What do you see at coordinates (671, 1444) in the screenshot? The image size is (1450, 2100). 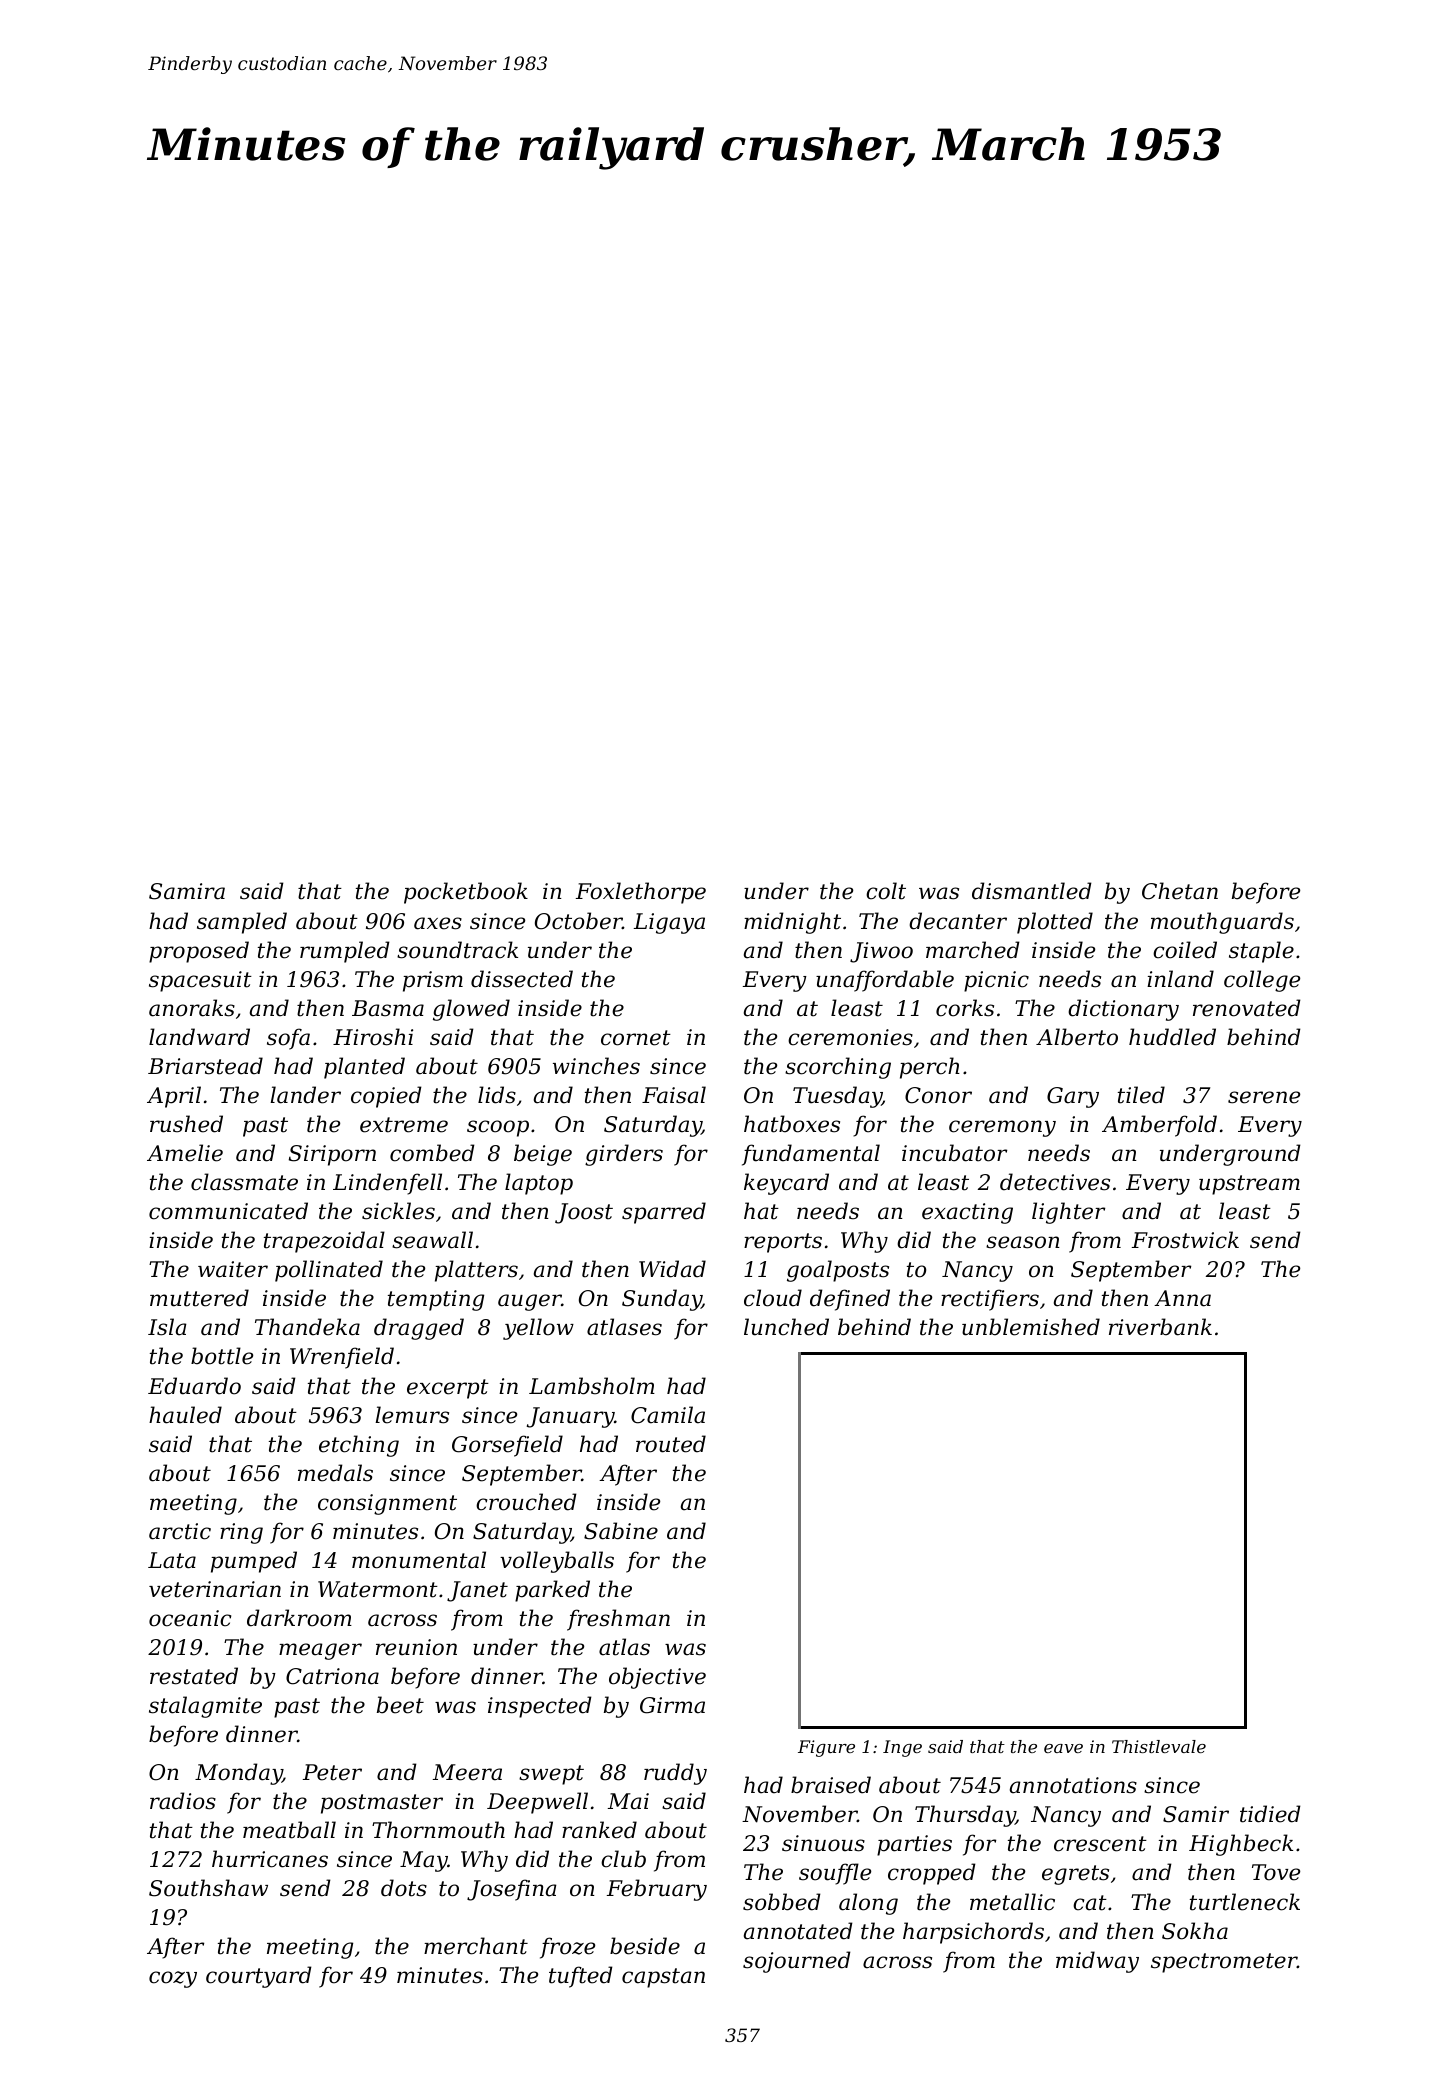 I see `routed` at bounding box center [671, 1444].
